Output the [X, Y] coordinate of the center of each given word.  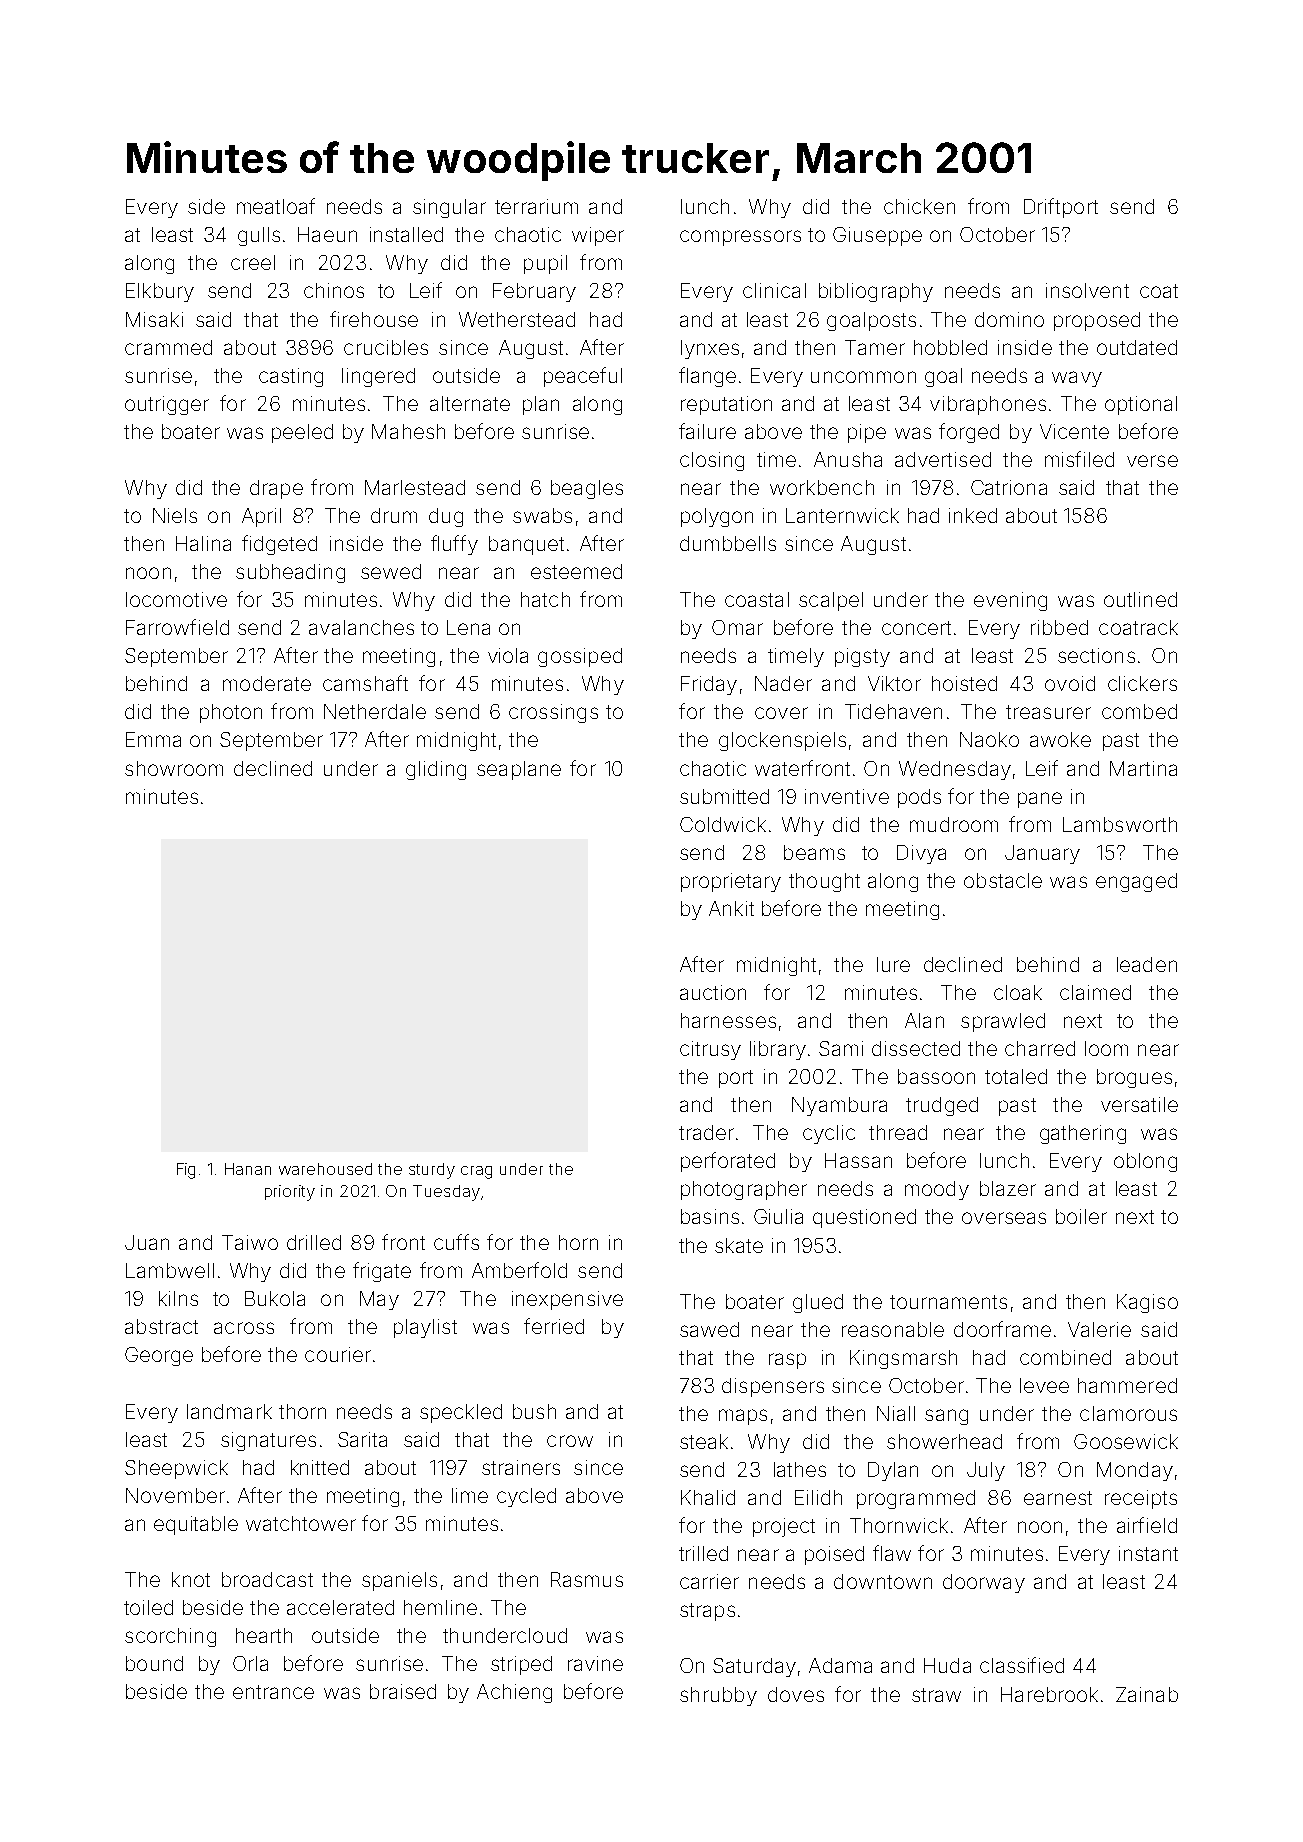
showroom [174, 768]
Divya [921, 854]
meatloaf [276, 206]
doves [796, 1694]
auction [713, 992]
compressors [740, 238]
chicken [919, 206]
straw [936, 1695]
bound [154, 1663]
